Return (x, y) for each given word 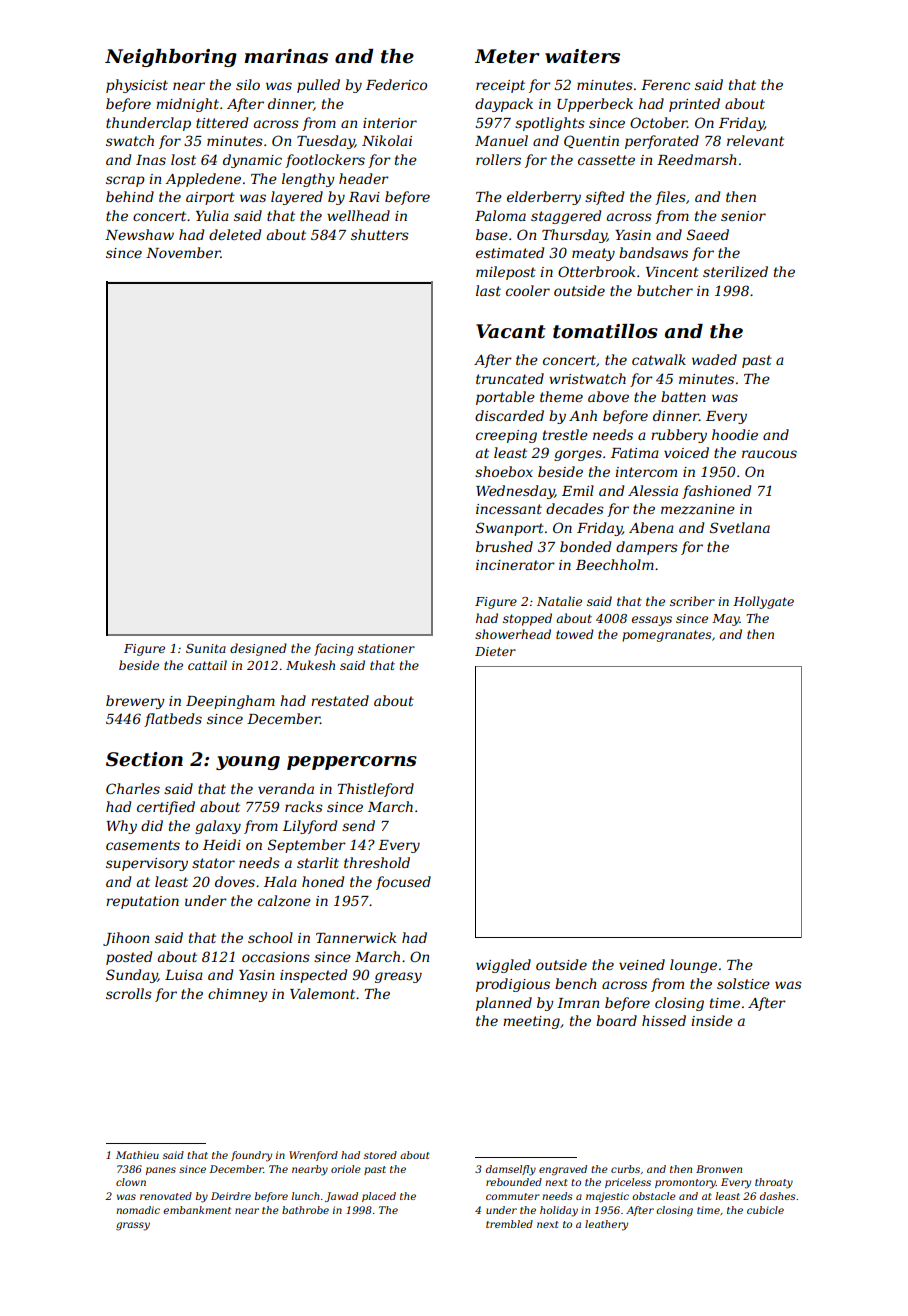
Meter (507, 56)
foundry (251, 1156)
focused (403, 883)
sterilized (735, 272)
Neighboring (171, 58)
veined (642, 964)
